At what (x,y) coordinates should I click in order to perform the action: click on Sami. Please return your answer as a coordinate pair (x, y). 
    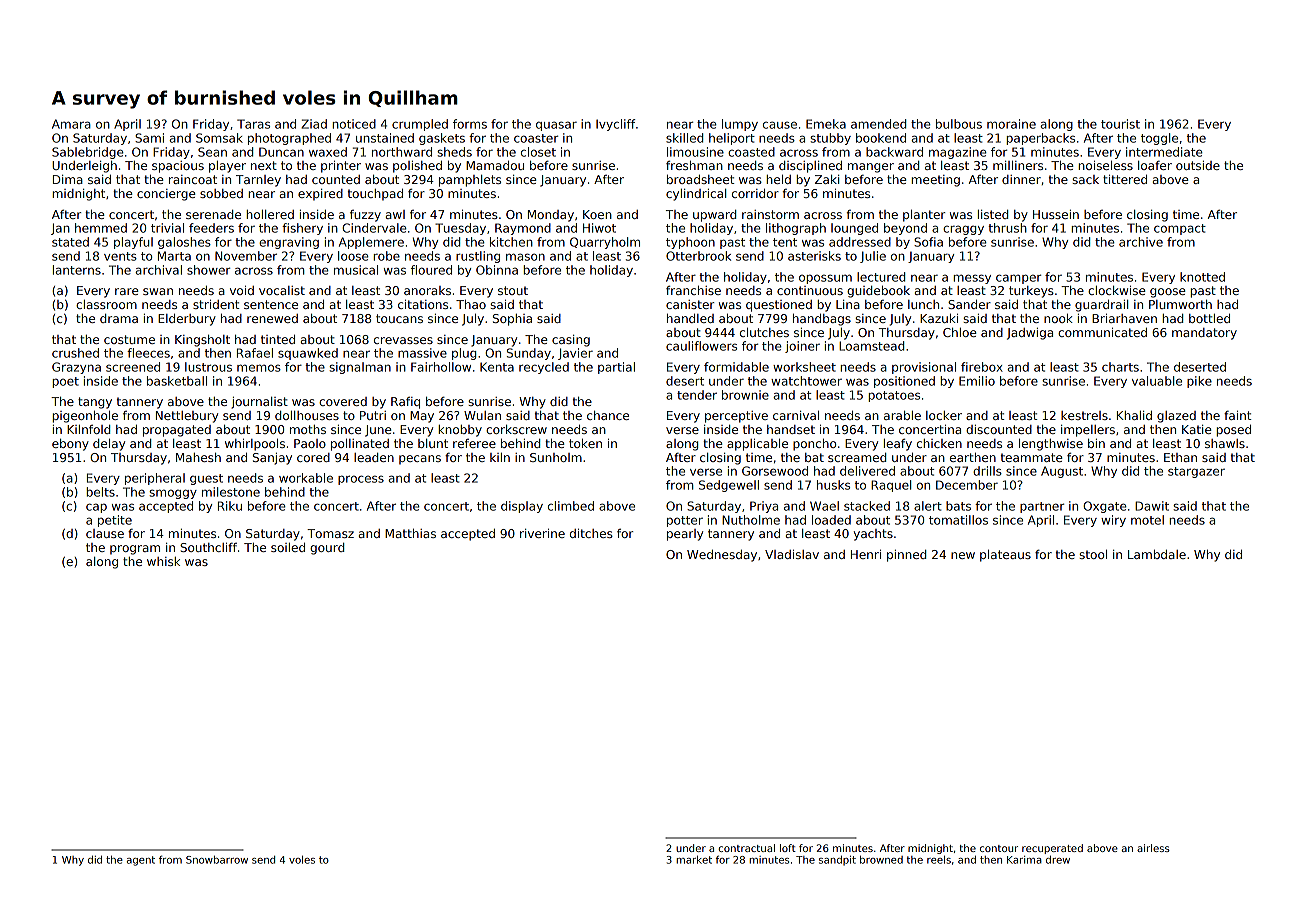
    Looking at the image, I should click on (149, 138).
